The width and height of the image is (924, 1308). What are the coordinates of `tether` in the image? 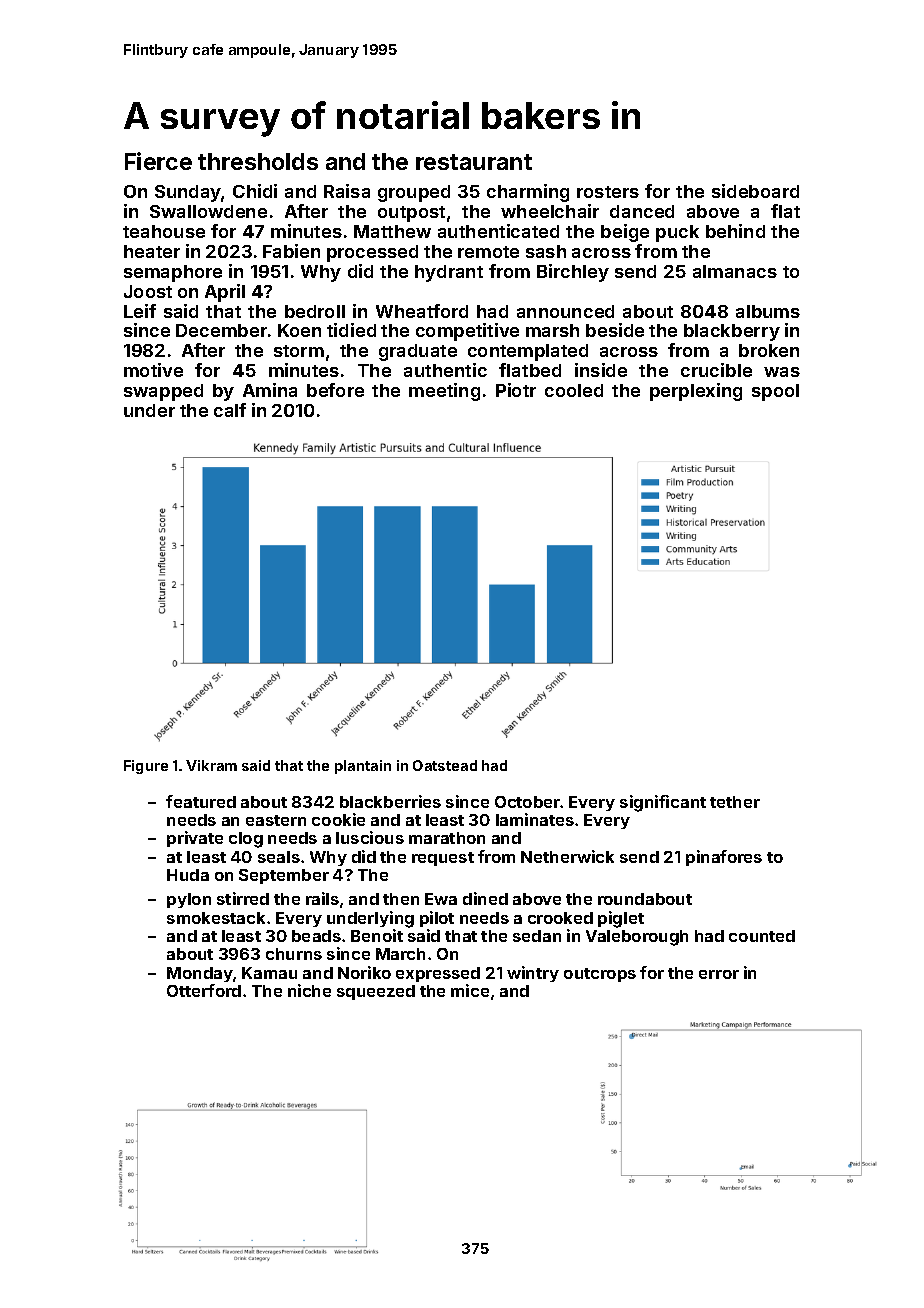 It's located at (735, 802).
